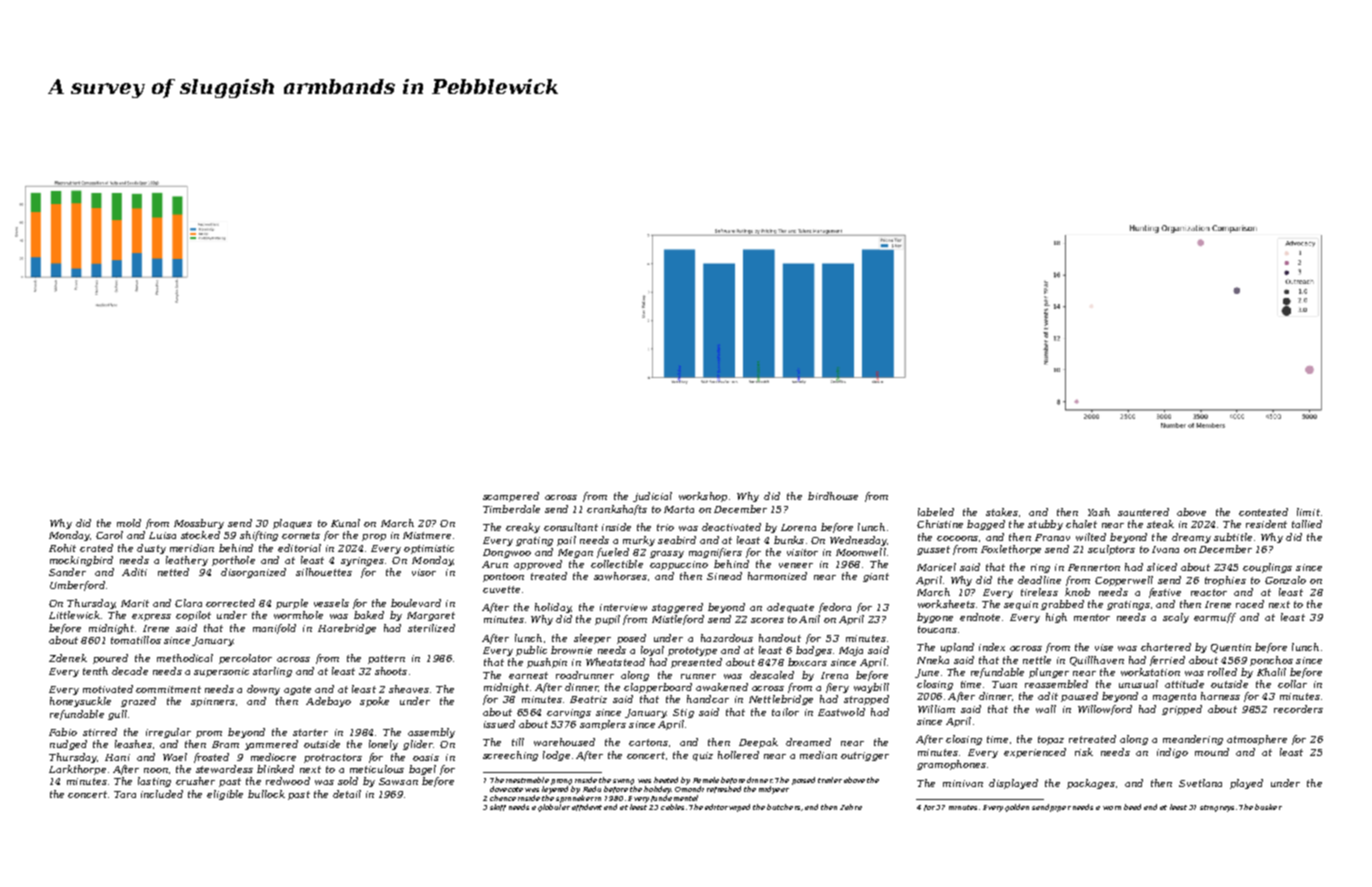 This screenshot has width=1372, height=887. I want to click on Zahra, so click(851, 807).
